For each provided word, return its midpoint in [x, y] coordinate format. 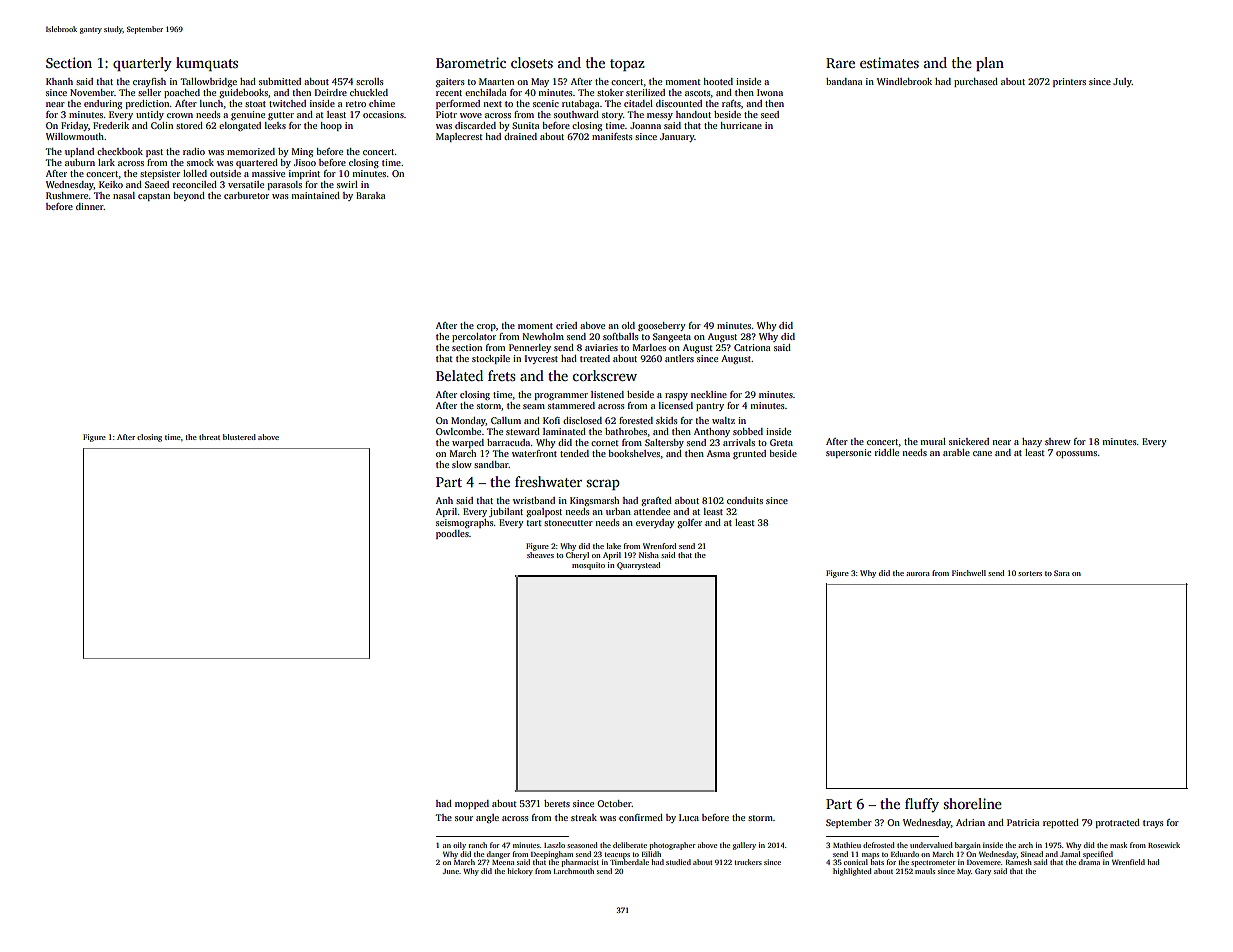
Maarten [496, 81]
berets [557, 803]
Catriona [752, 347]
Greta [781, 442]
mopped [472, 804]
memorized [251, 151]
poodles [452, 534]
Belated [459, 375]
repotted [1061, 823]
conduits [745, 500]
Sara [1062, 573]
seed [770, 114]
